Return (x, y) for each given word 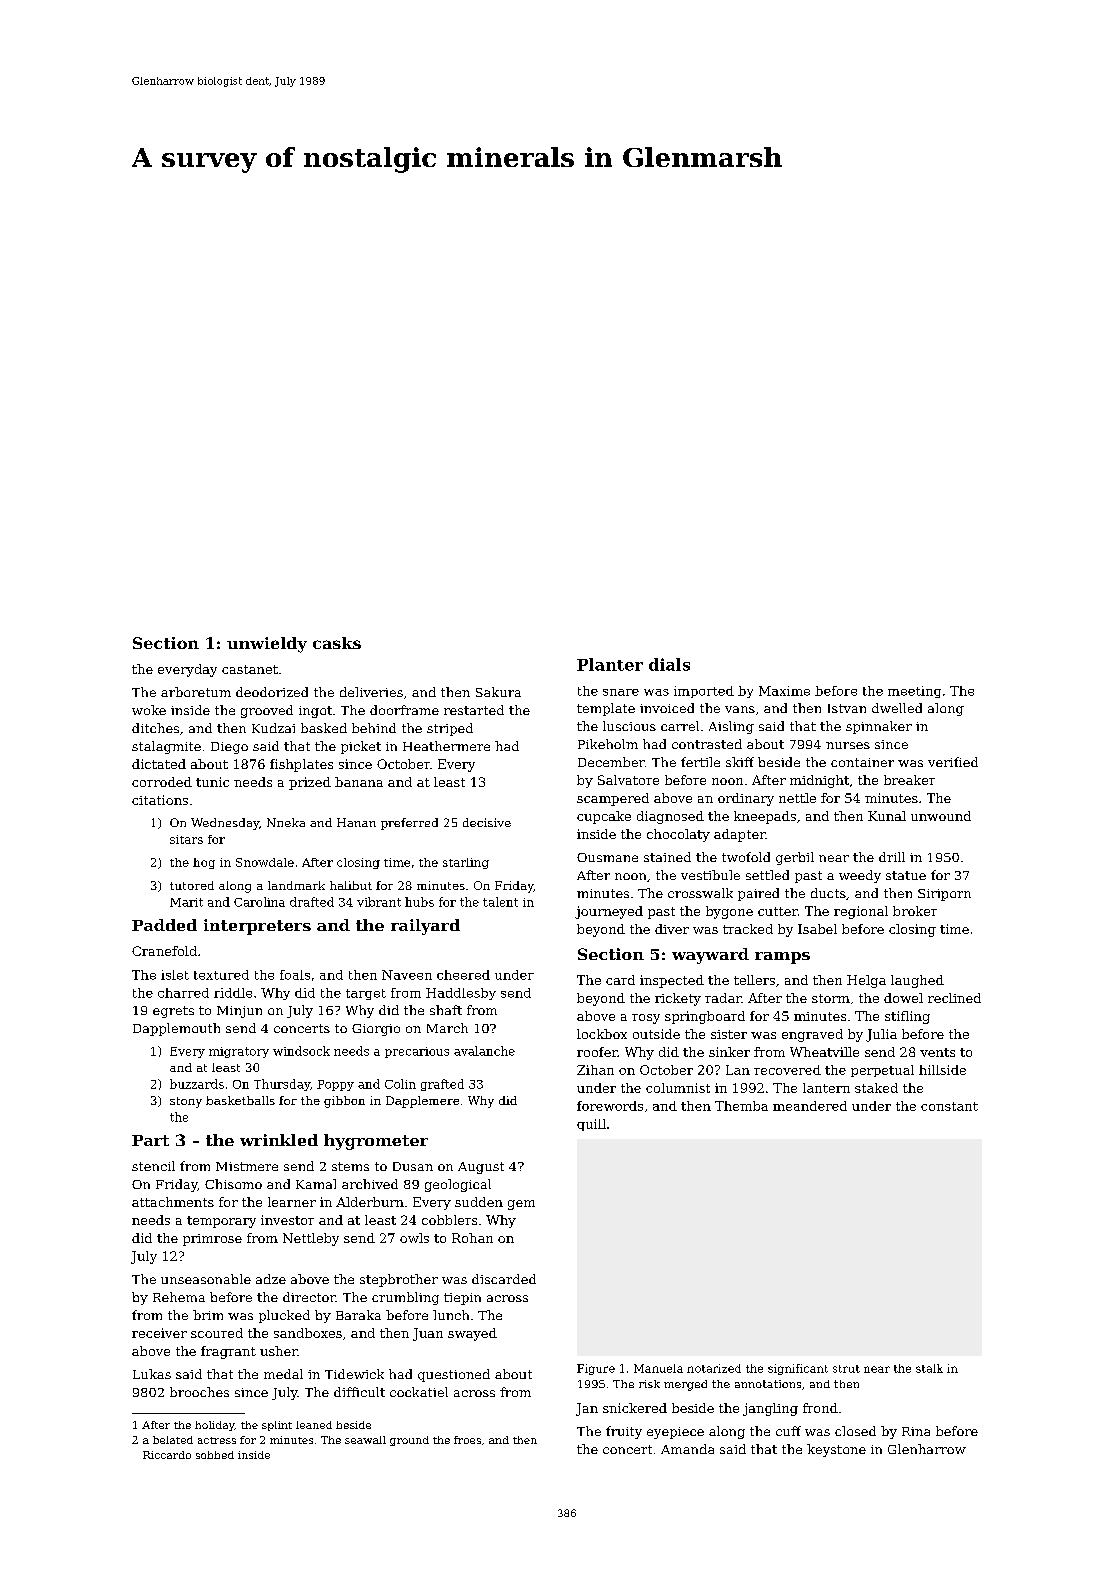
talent (500, 902)
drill (892, 857)
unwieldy (267, 645)
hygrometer (376, 1142)
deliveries (371, 692)
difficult (359, 1392)
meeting (914, 692)
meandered (810, 1106)
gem (521, 1205)
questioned (454, 1375)
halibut (351, 885)
